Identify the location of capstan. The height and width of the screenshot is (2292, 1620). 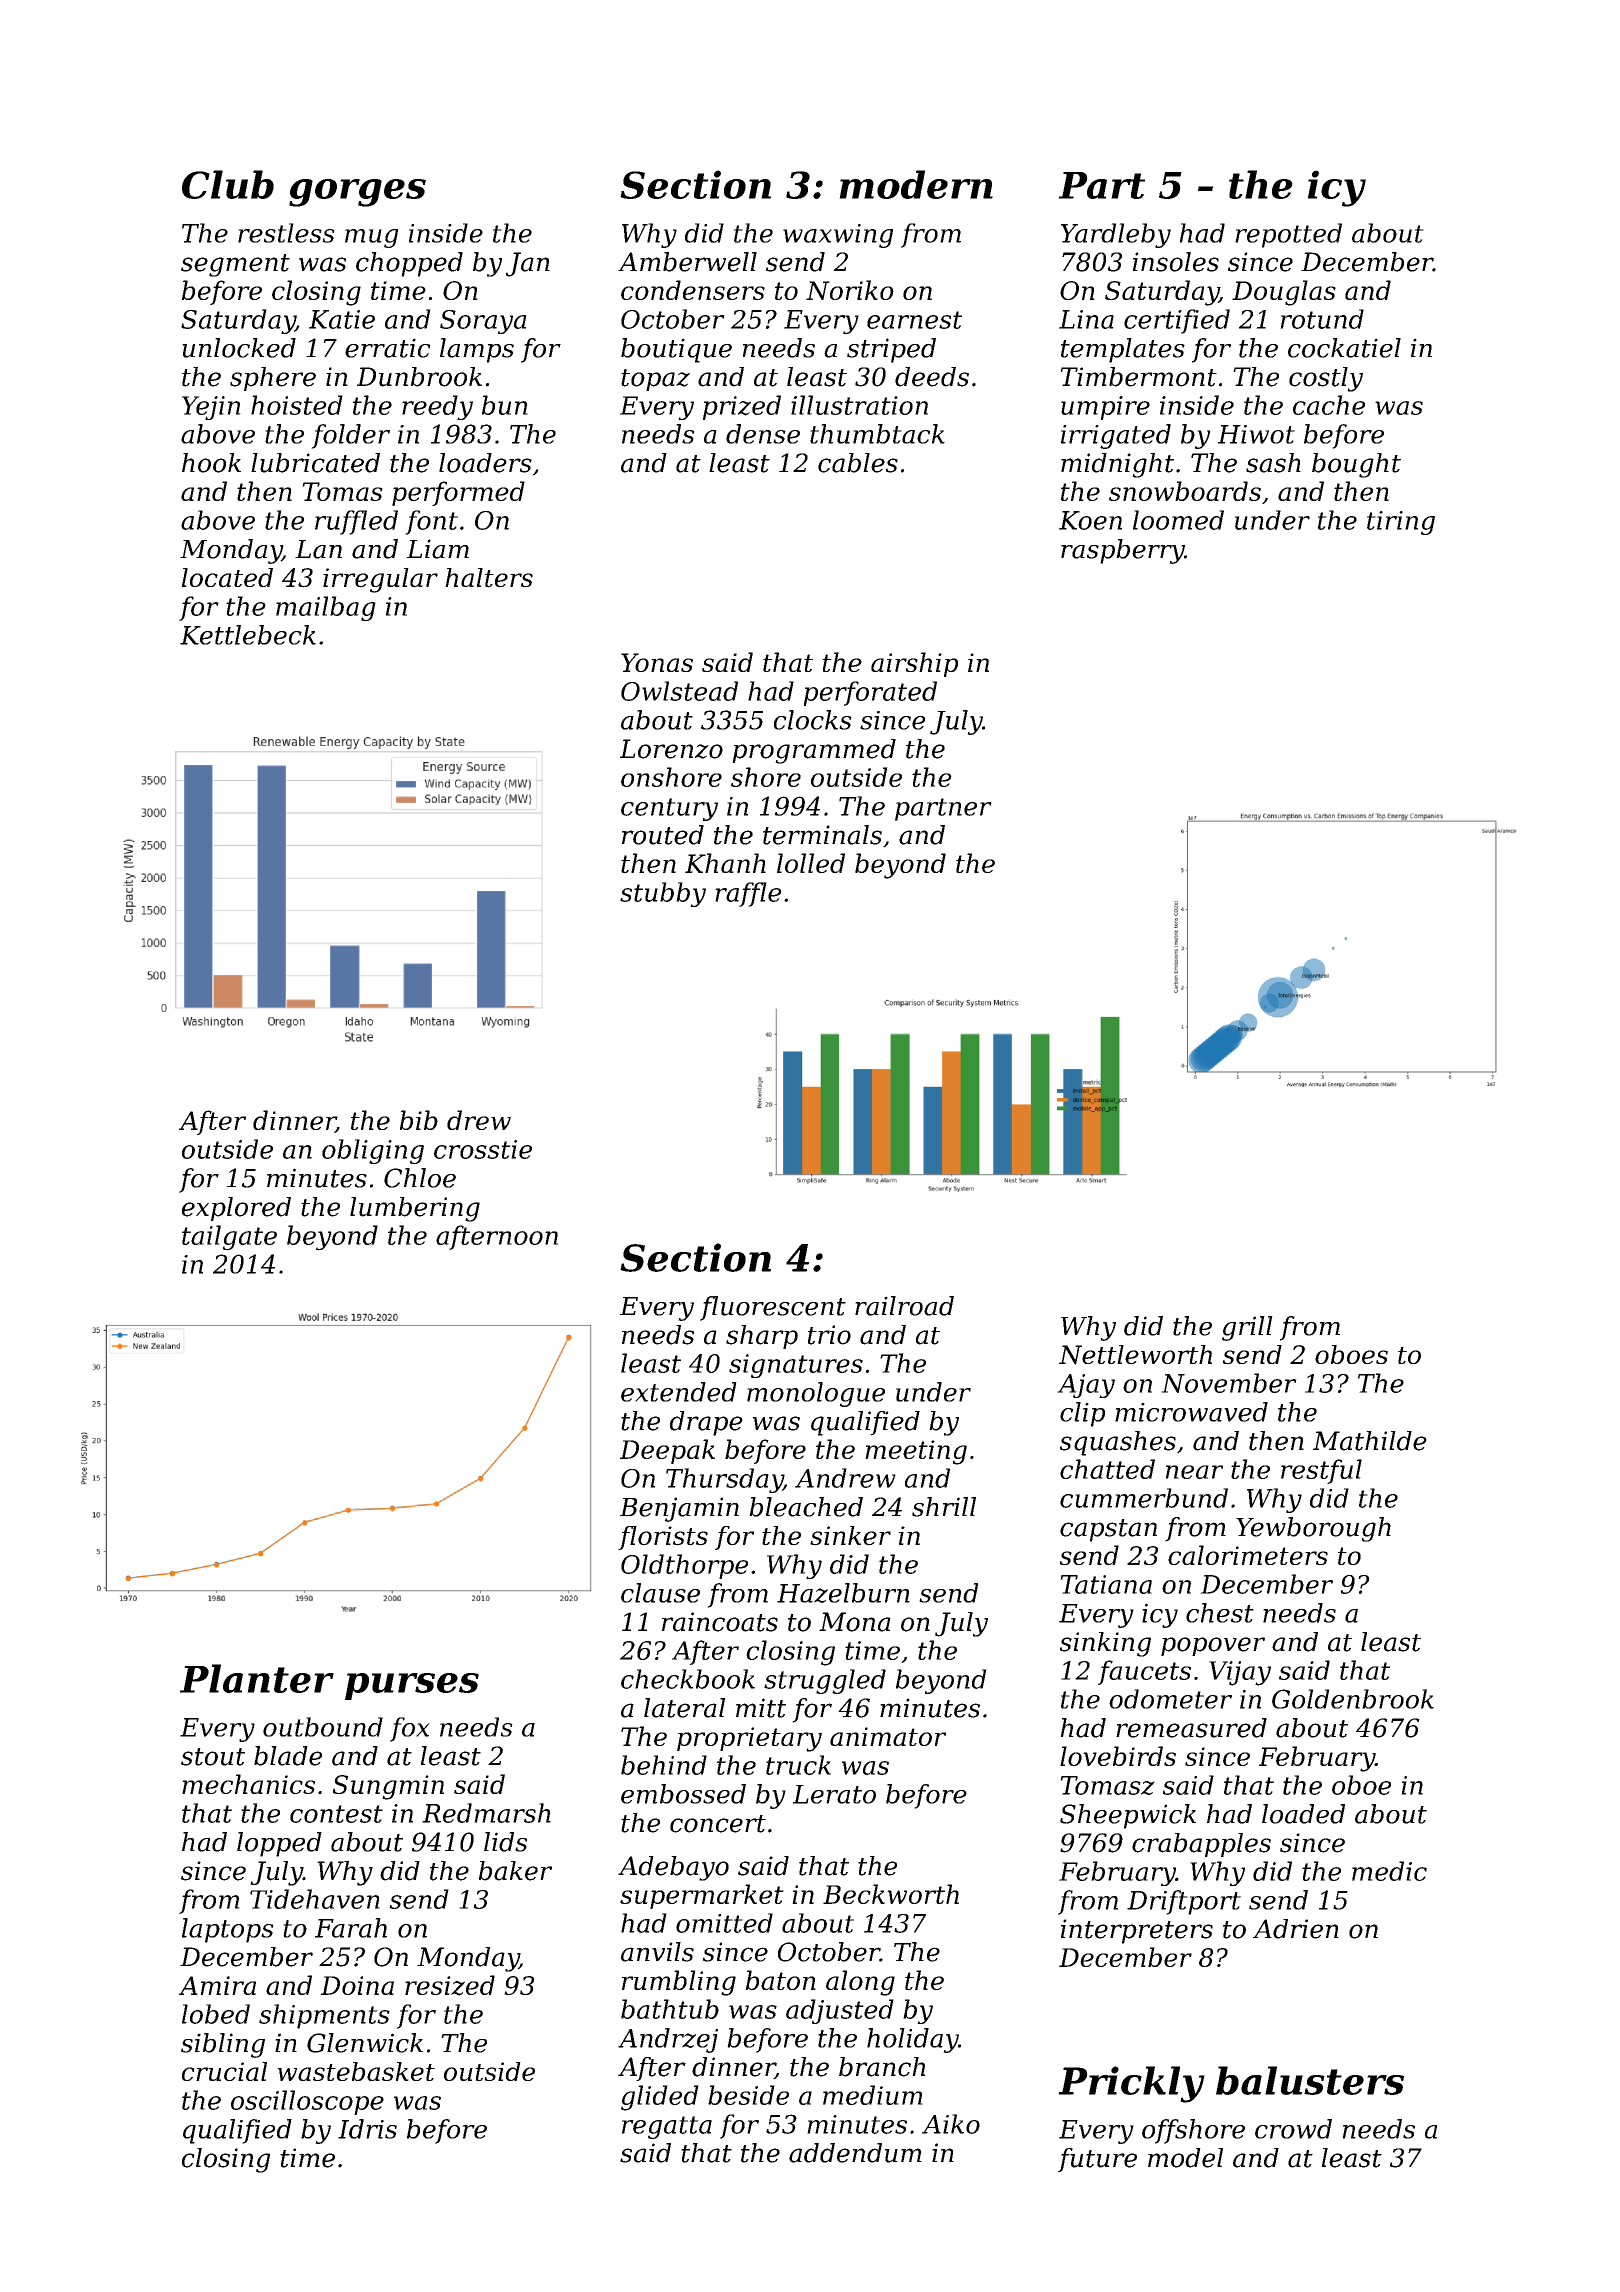
(1108, 1530).
